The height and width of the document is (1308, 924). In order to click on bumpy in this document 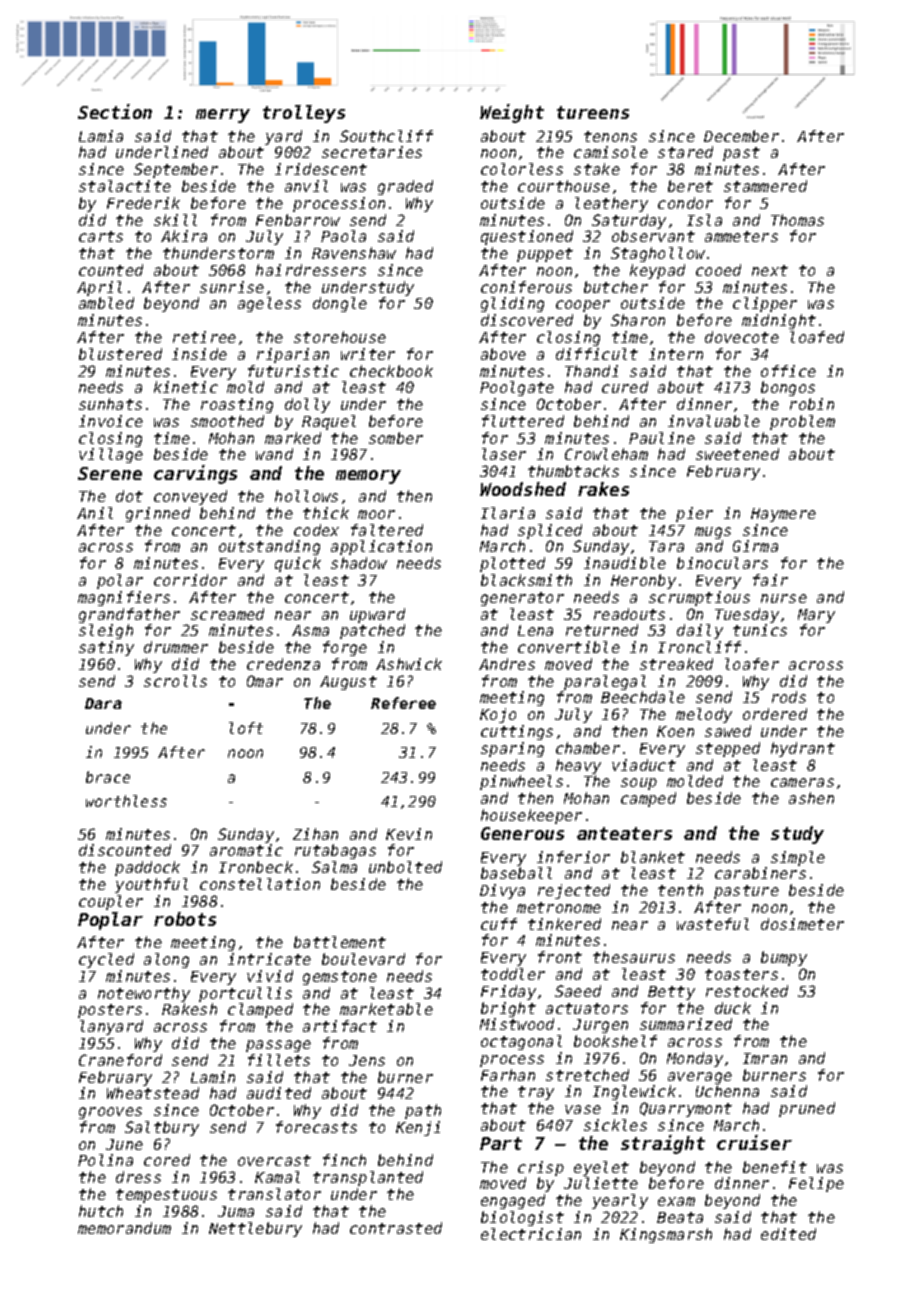, I will do `click(784, 958)`.
